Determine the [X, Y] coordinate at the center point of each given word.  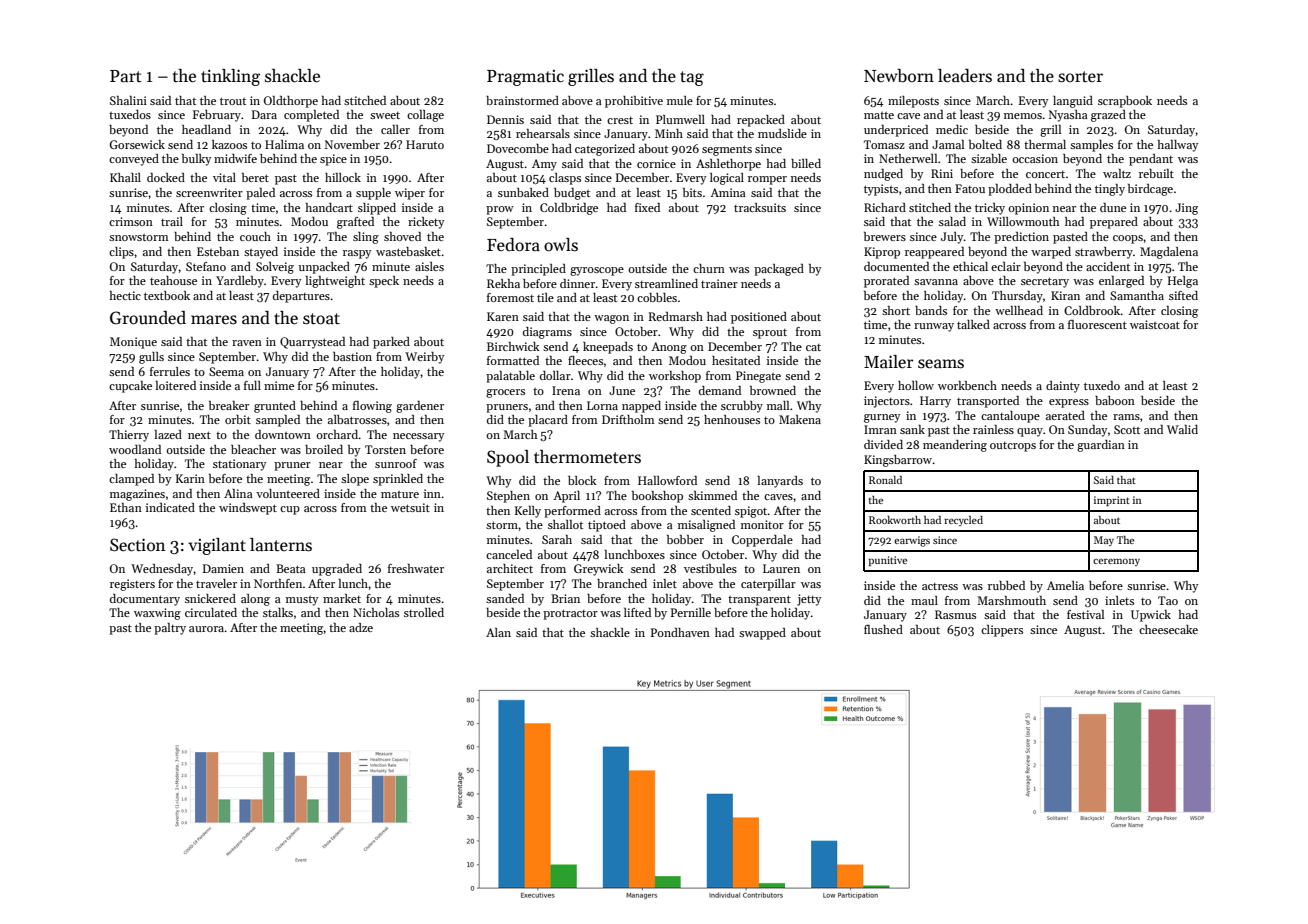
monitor [762, 524]
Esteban [218, 251]
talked [973, 324]
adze [361, 627]
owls [561, 245]
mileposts [913, 102]
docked [166, 177]
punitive [888, 561]
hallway [1178, 146]
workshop [675, 377]
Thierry [129, 436]
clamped [131, 480]
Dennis [505, 119]
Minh [669, 133]
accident [1108, 266]
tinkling [230, 77]
